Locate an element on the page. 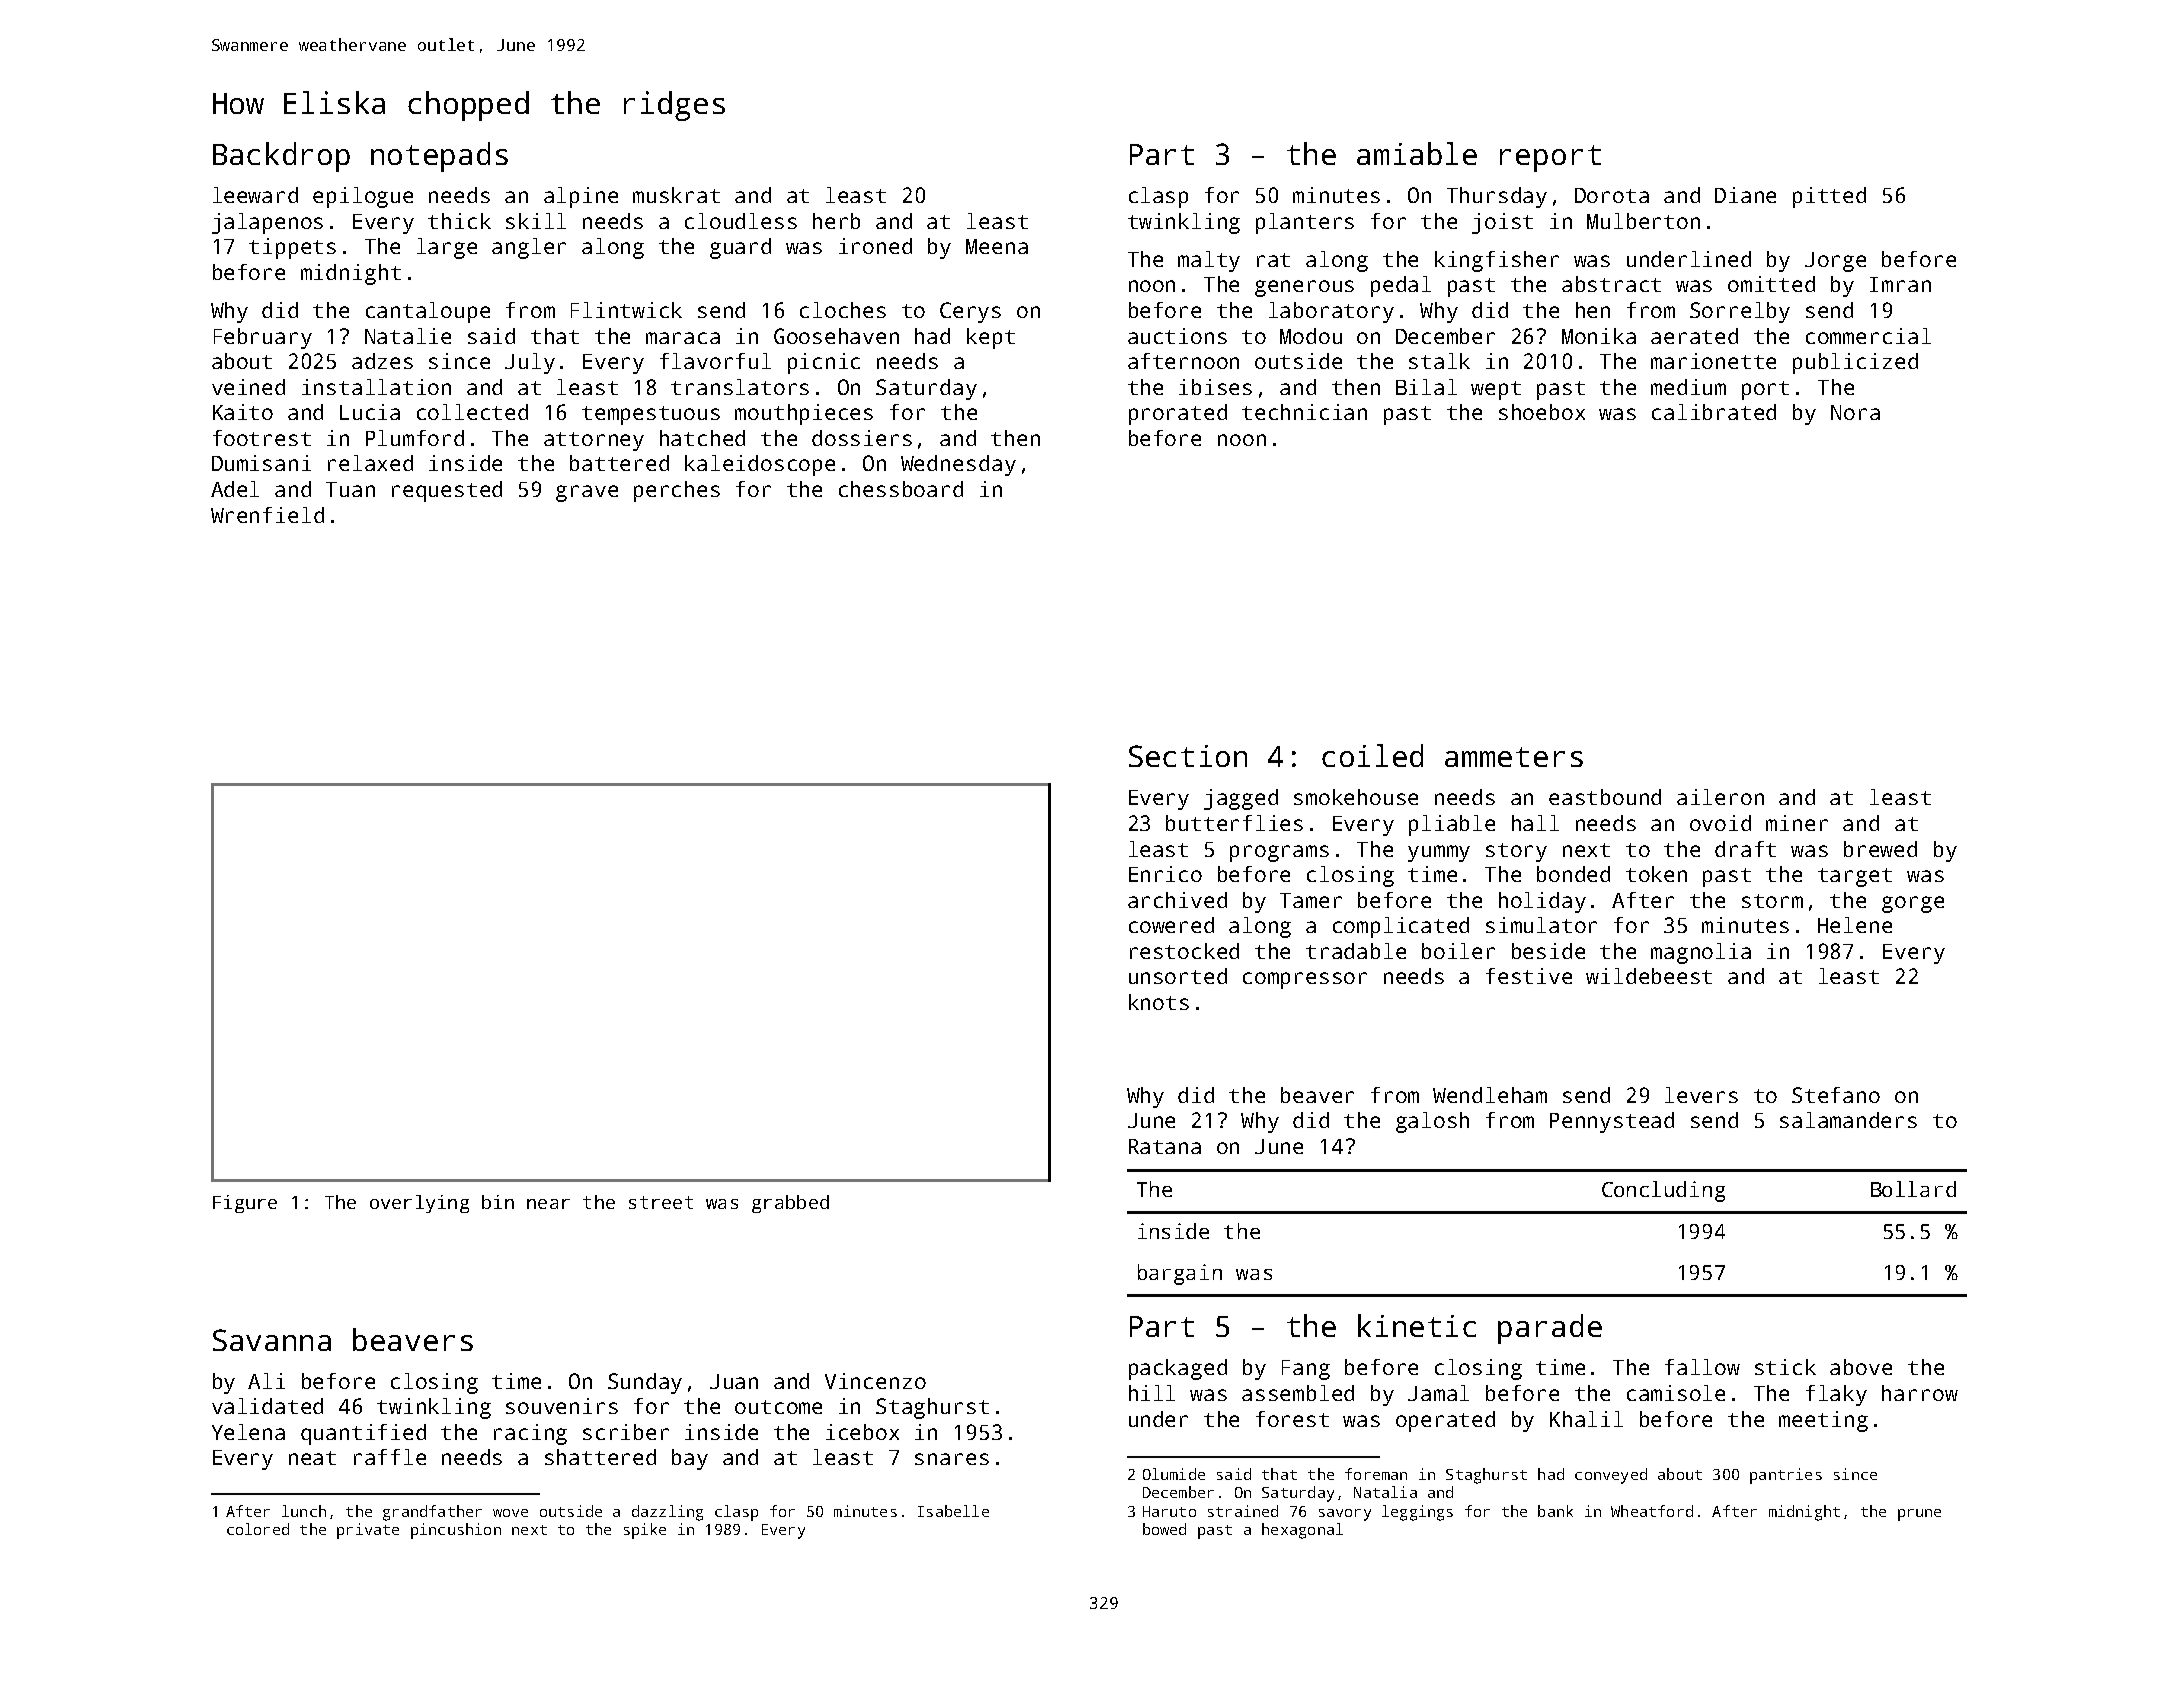 Image resolution: width=2178 pixels, height=1683 pixels. Diane is located at coordinates (1745, 195).
